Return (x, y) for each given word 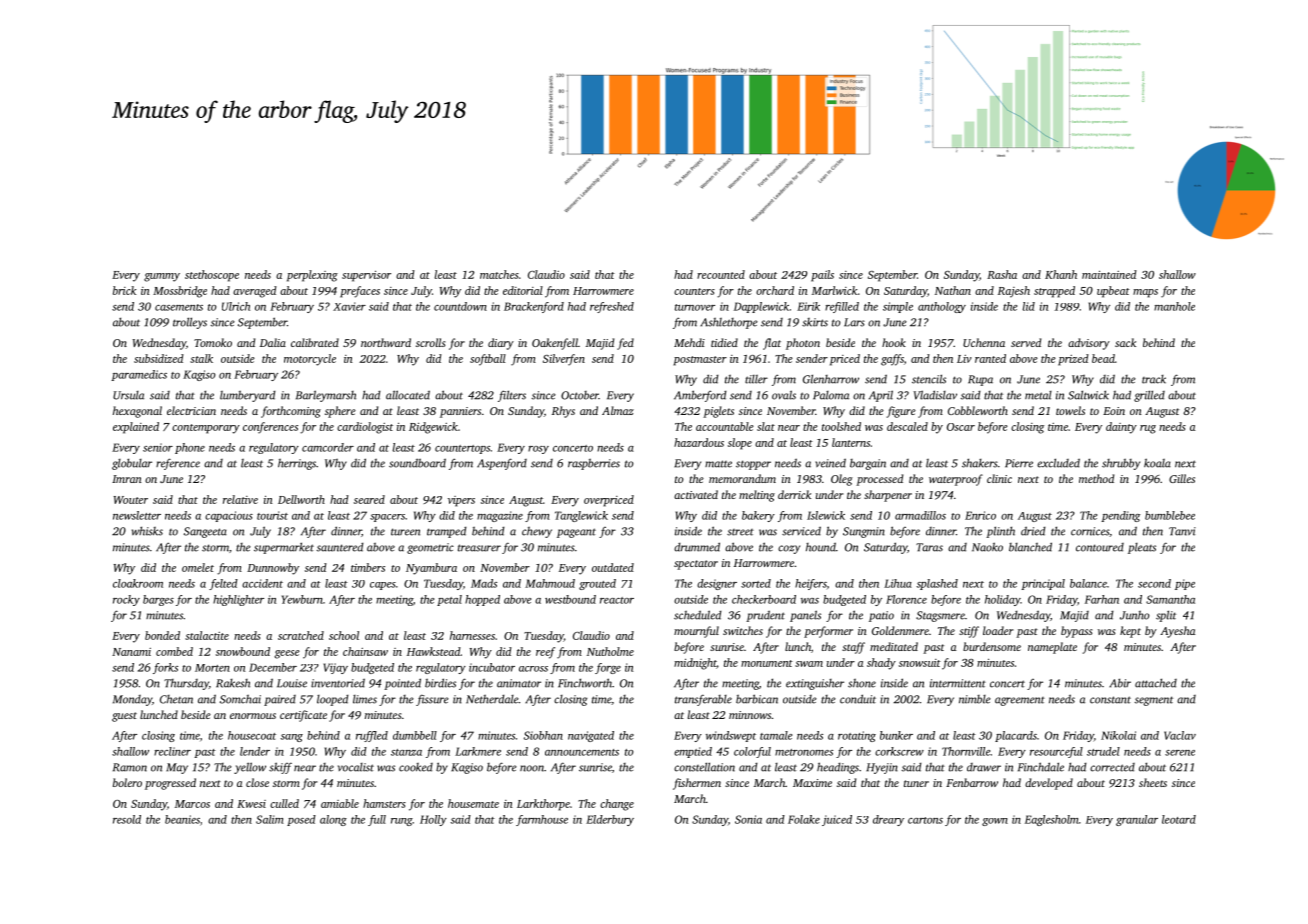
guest (124, 717)
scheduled (698, 615)
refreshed (612, 307)
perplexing (312, 276)
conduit (858, 699)
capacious (229, 516)
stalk (201, 358)
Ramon (130, 767)
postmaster (700, 361)
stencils (929, 379)
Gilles (1182, 478)
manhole (1174, 306)
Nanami (131, 652)
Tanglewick (581, 516)
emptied (693, 752)
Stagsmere (940, 616)
